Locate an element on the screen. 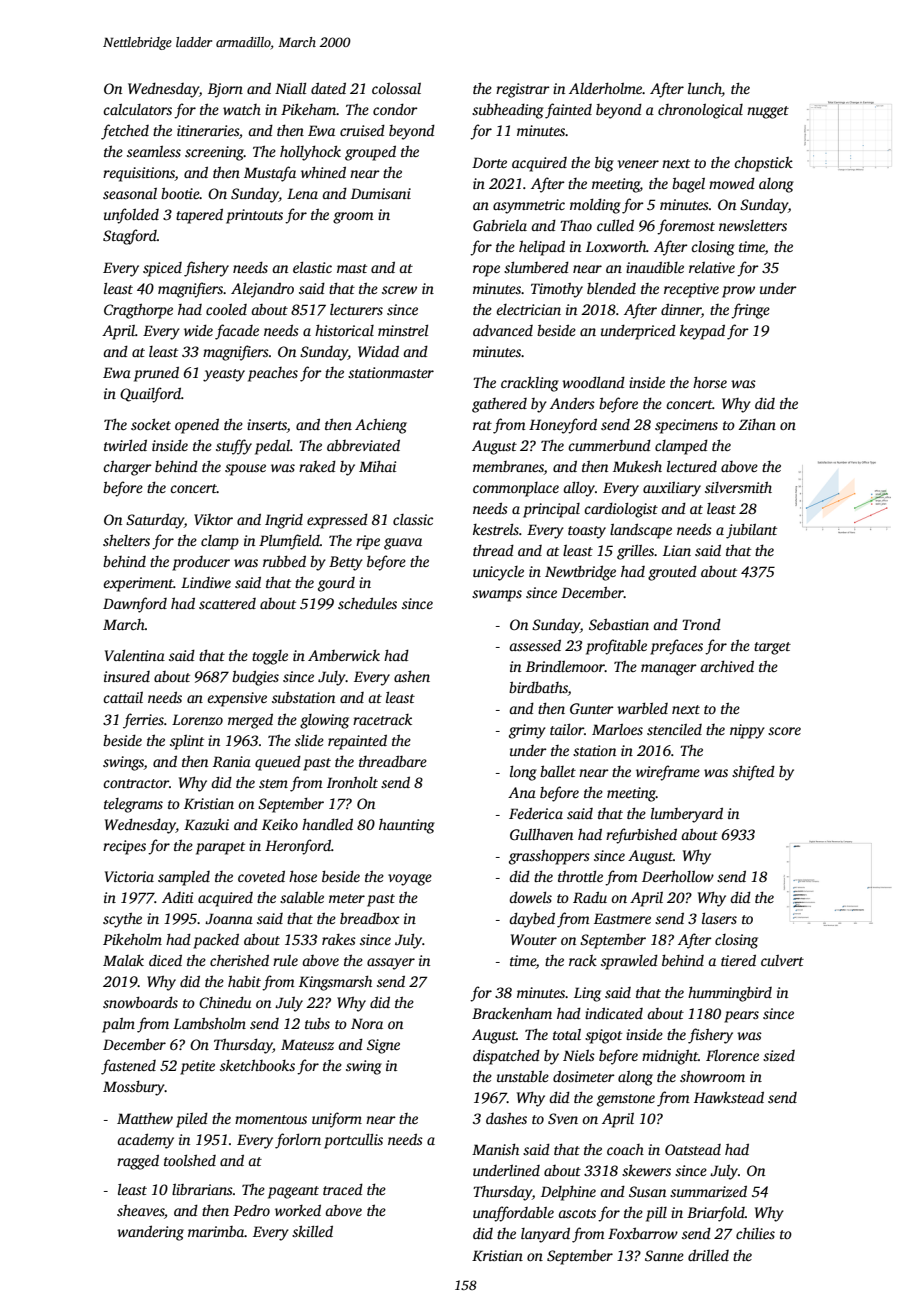 Image resolution: width=908 pixels, height=1316 pixels. culvert is located at coordinates (782, 960).
